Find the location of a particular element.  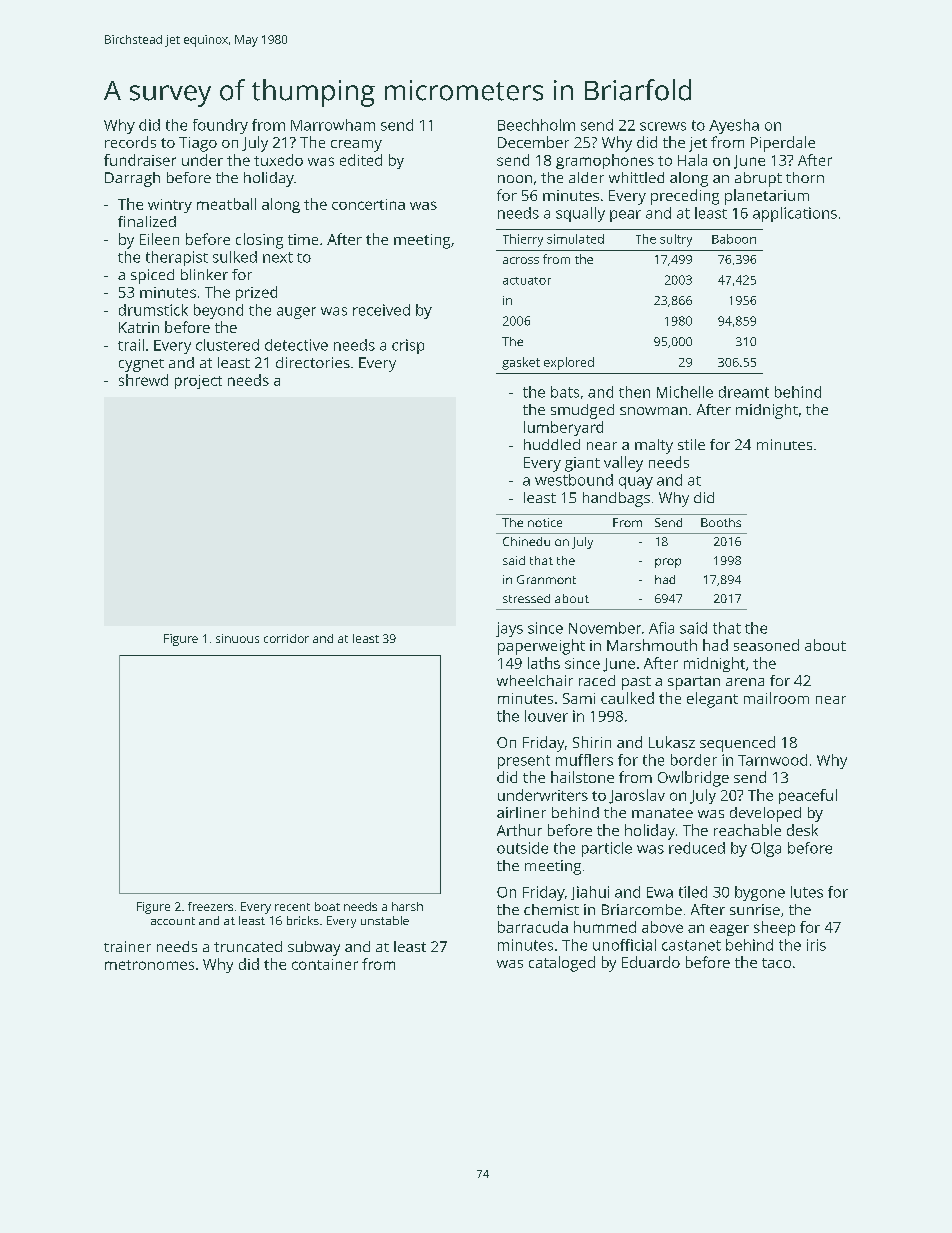

taco is located at coordinates (776, 963).
